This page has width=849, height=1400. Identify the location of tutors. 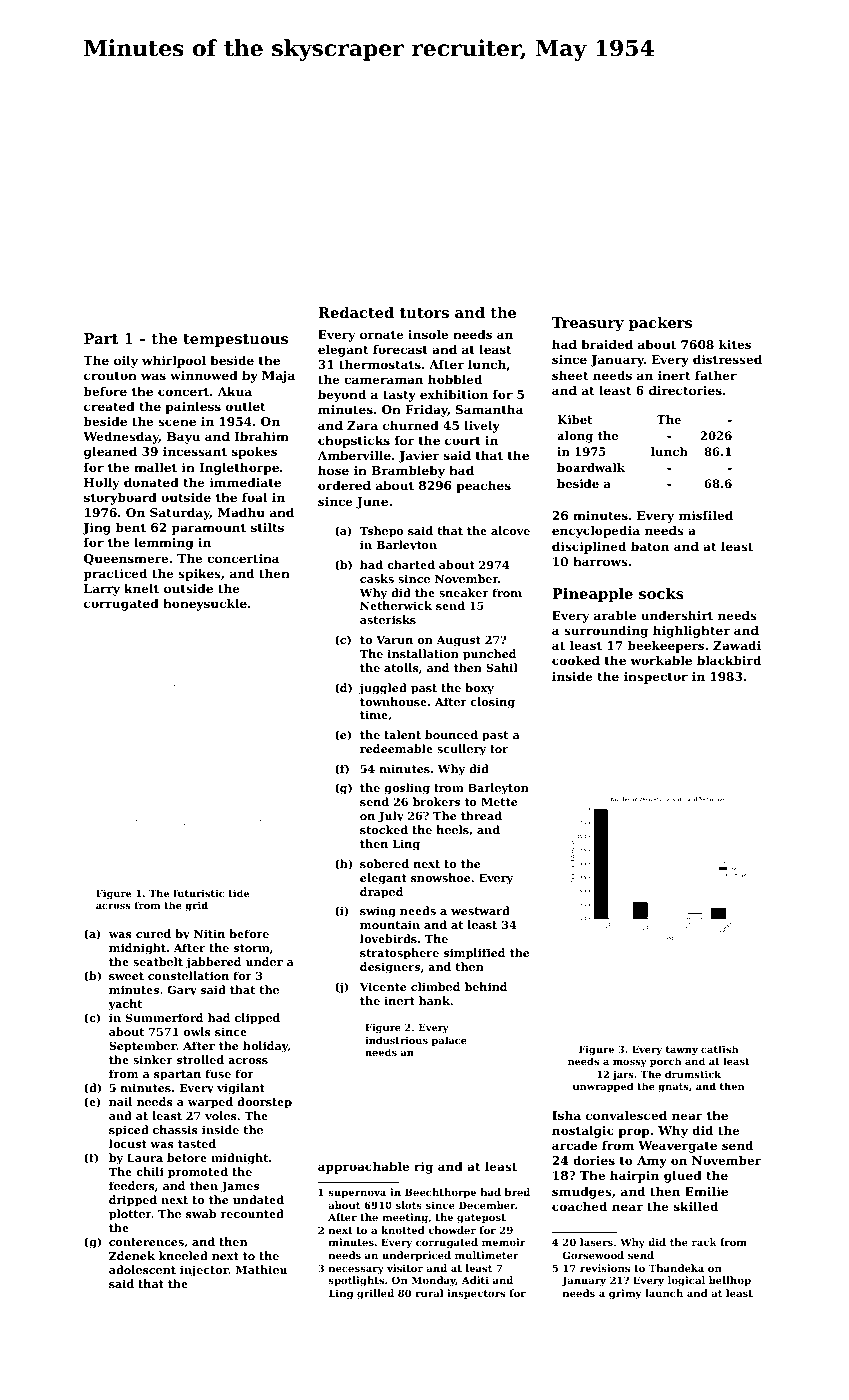
(424, 313).
